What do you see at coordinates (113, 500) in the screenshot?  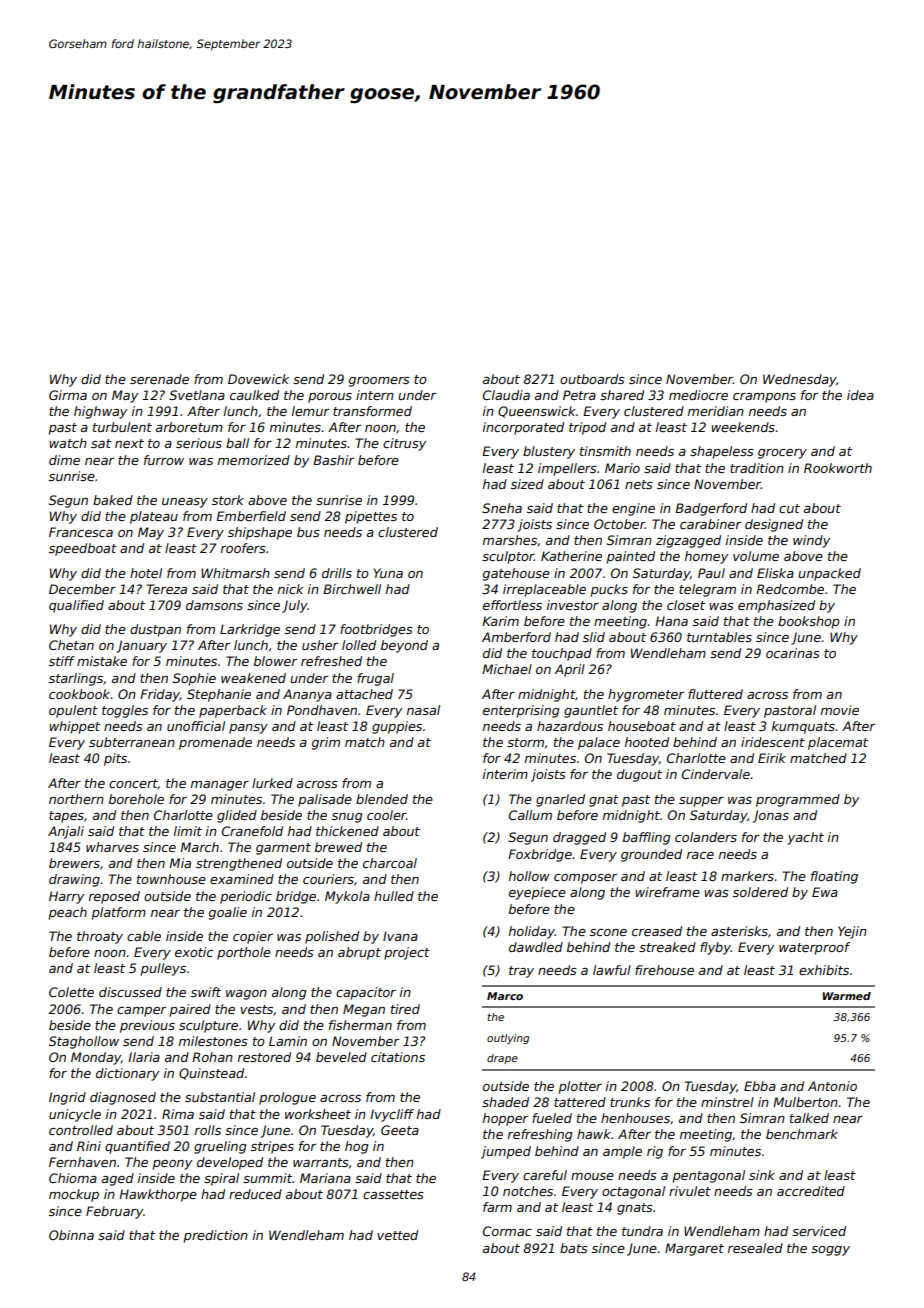 I see `baked` at bounding box center [113, 500].
